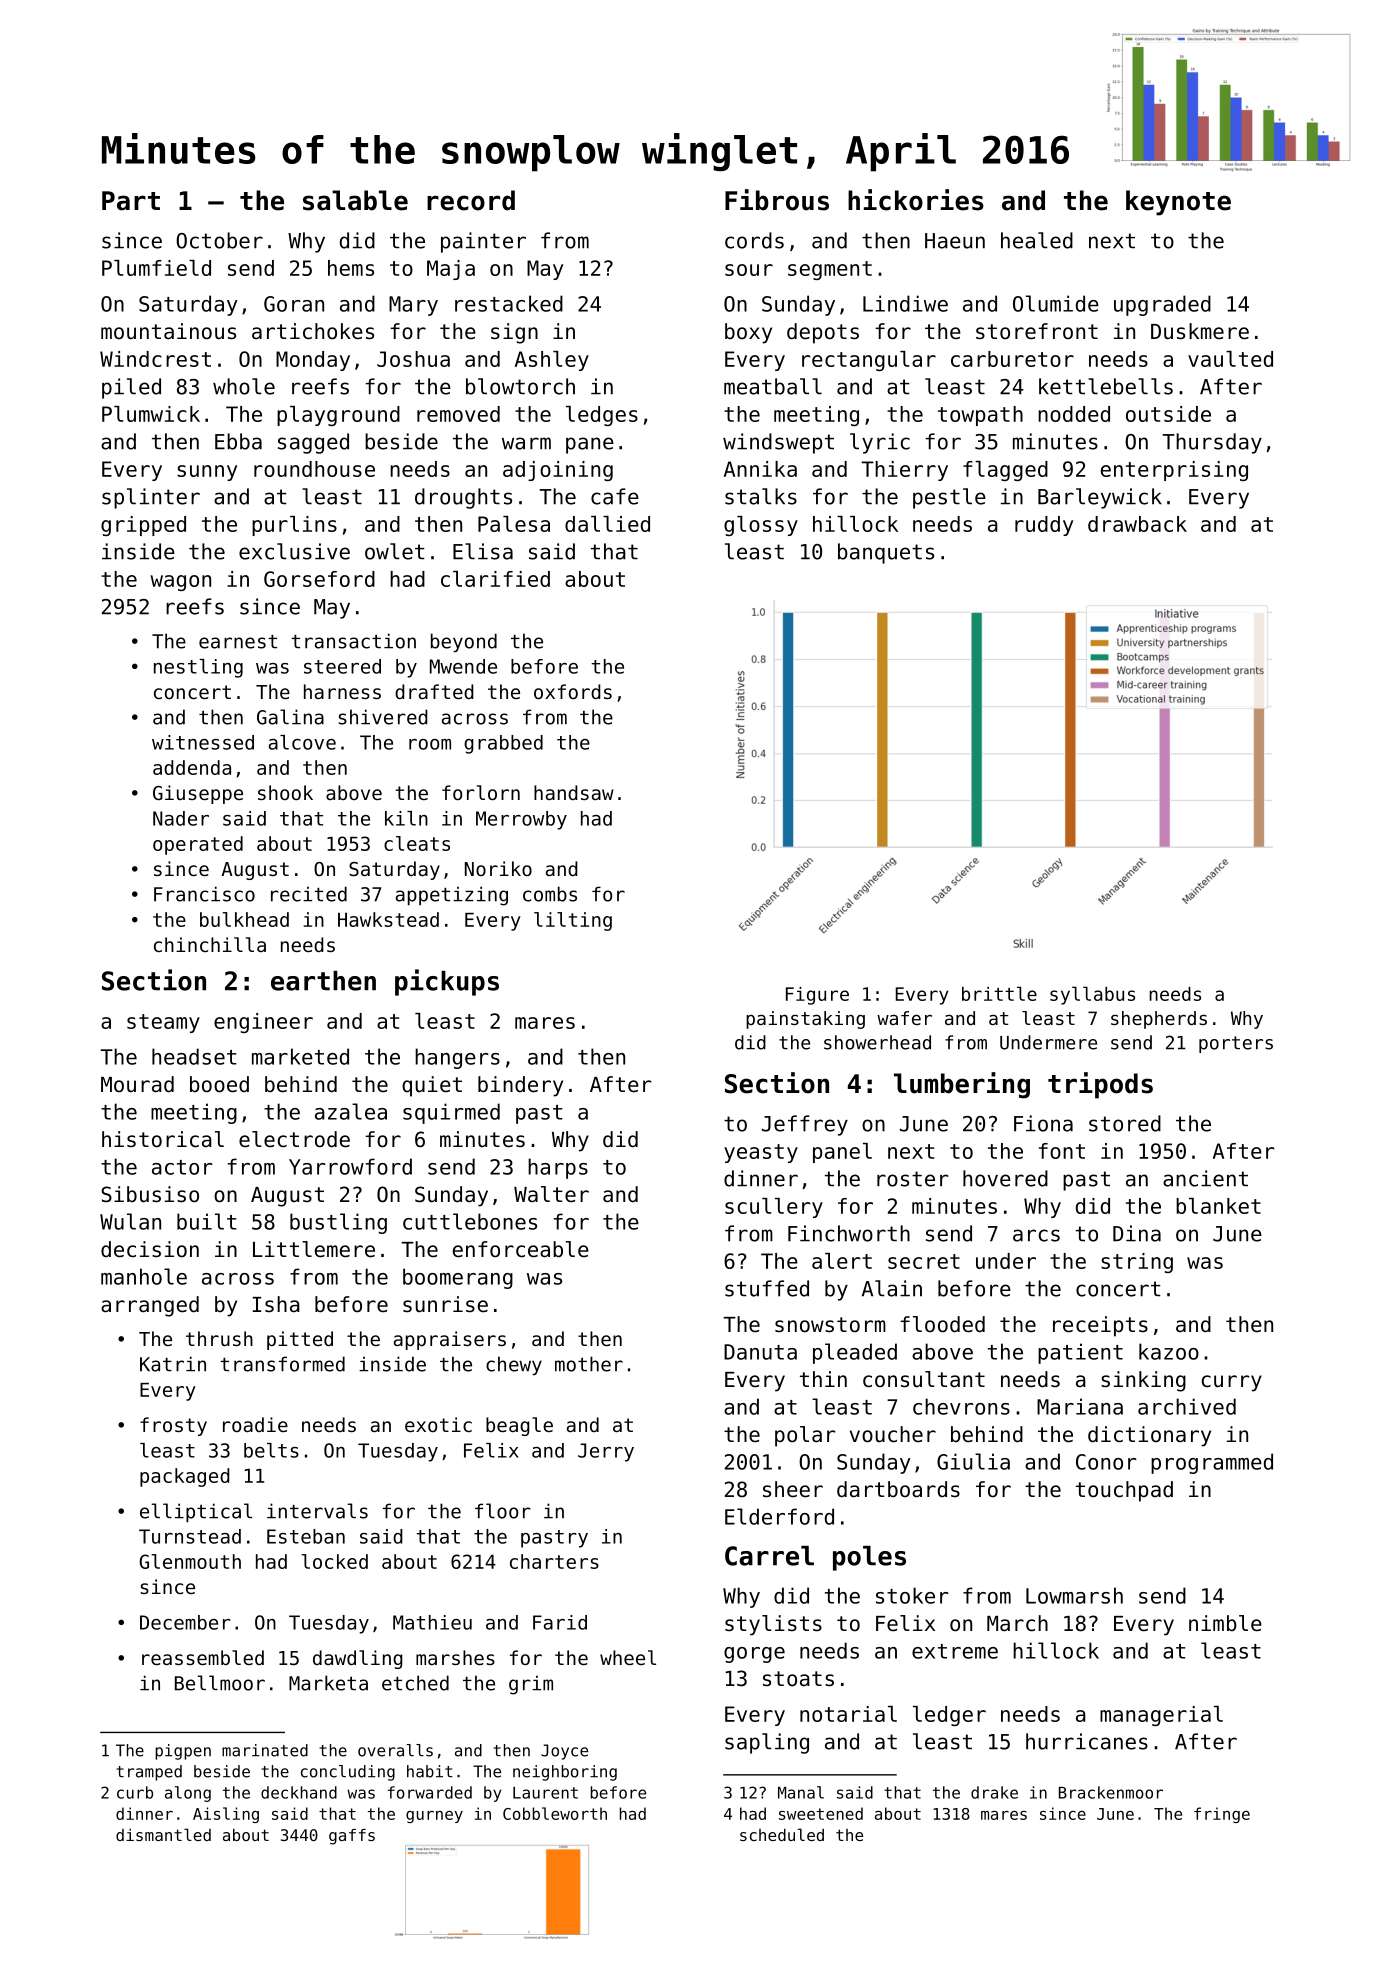 The width and height of the document is (1386, 1969). What do you see at coordinates (1044, 526) in the document?
I see `ruddy` at bounding box center [1044, 526].
